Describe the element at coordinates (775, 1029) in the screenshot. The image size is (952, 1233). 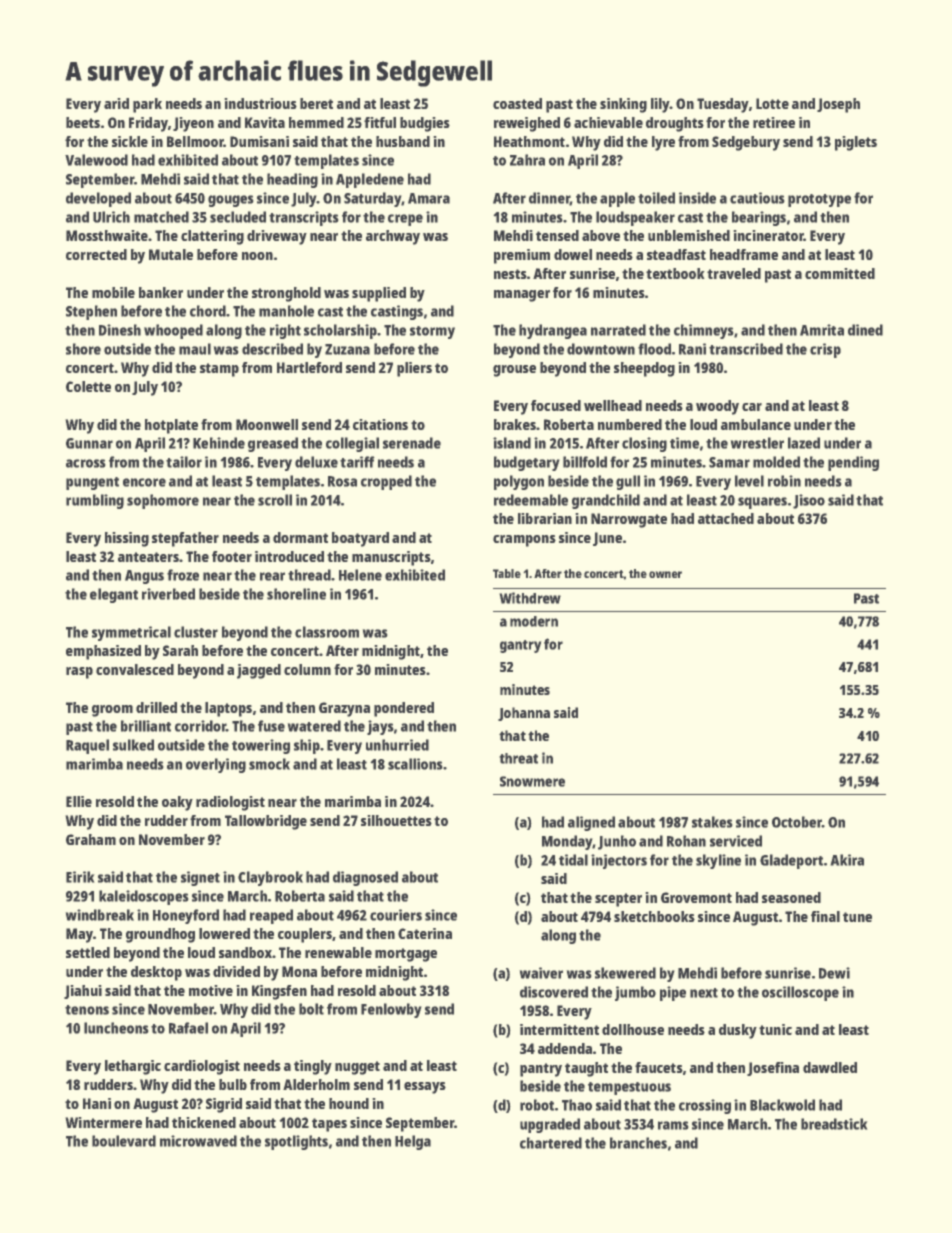
I see `tunic` at that location.
